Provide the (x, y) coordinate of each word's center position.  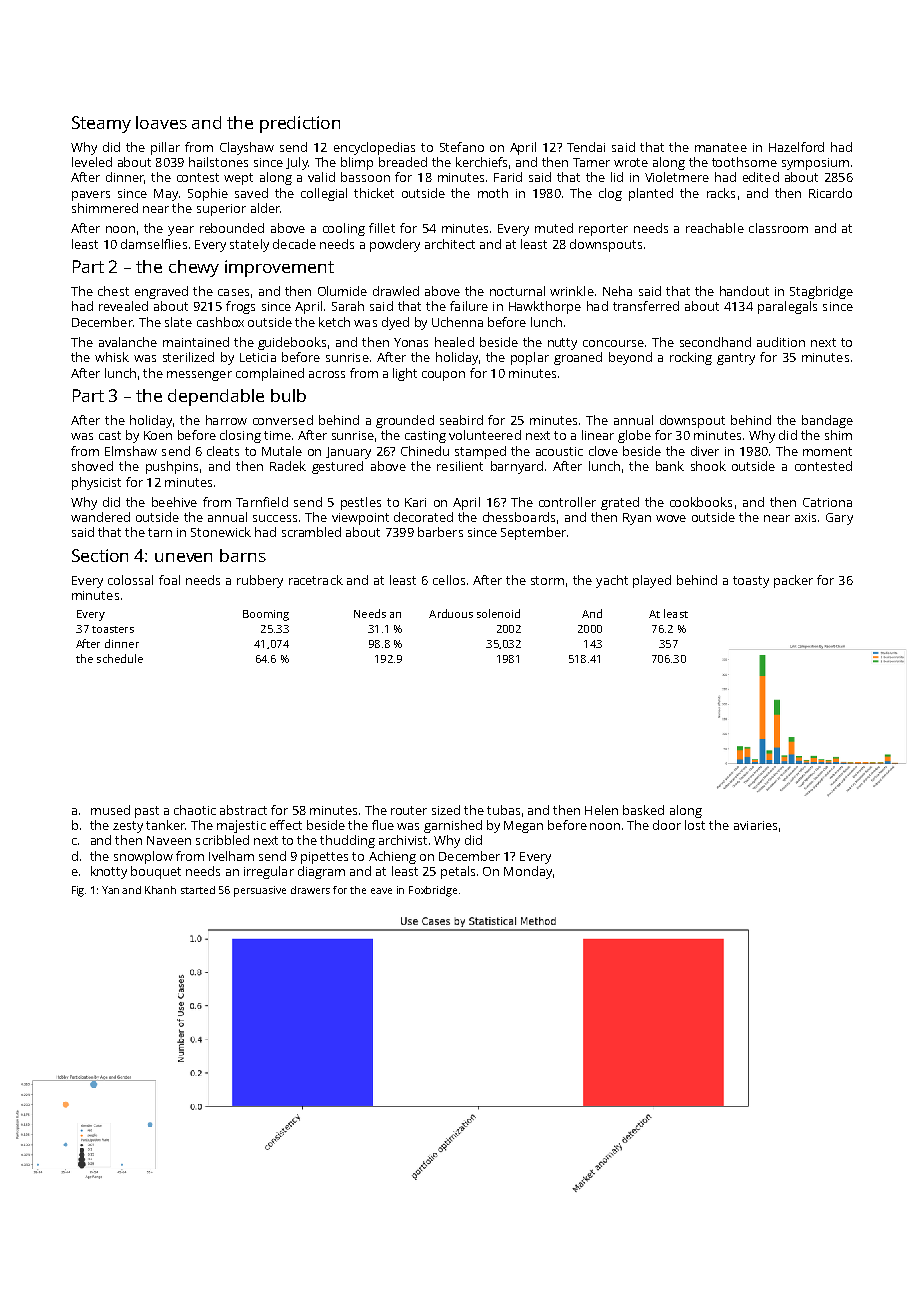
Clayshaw (247, 148)
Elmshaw (131, 451)
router (409, 810)
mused (110, 810)
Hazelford (796, 147)
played (652, 581)
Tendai (586, 147)
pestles (361, 503)
